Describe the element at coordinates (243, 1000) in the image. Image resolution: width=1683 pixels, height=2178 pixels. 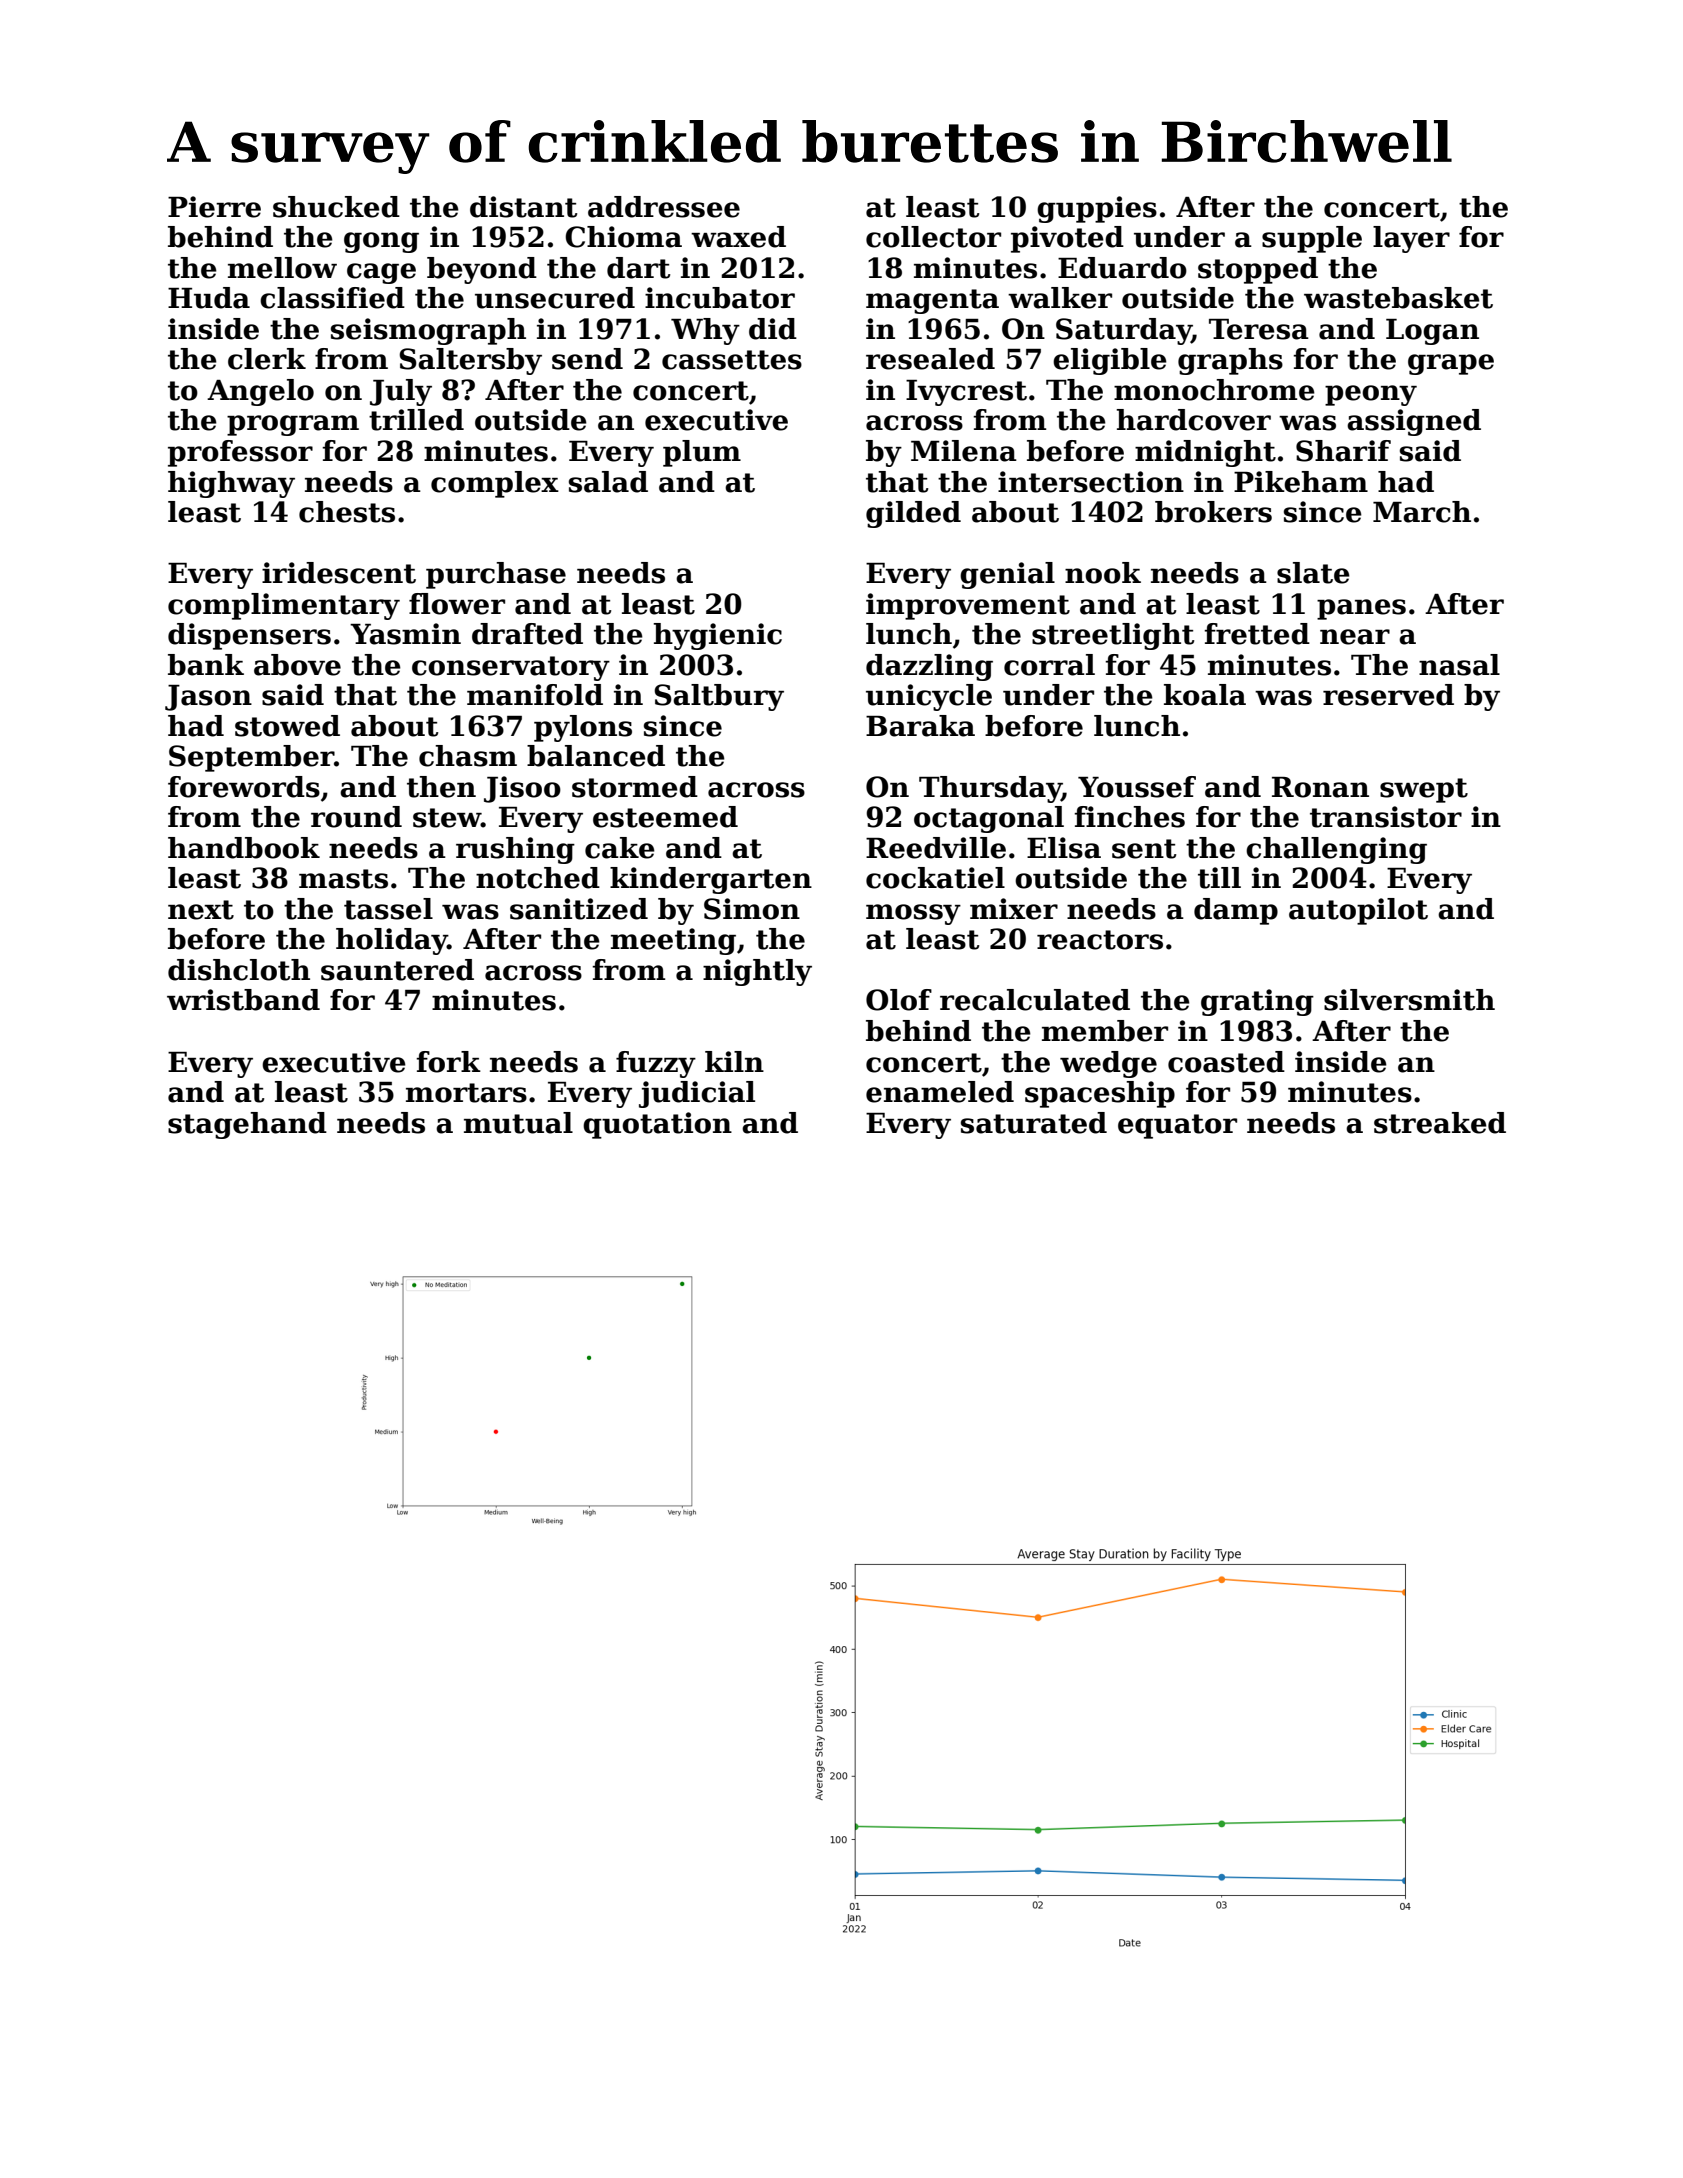
I see `wristband` at that location.
